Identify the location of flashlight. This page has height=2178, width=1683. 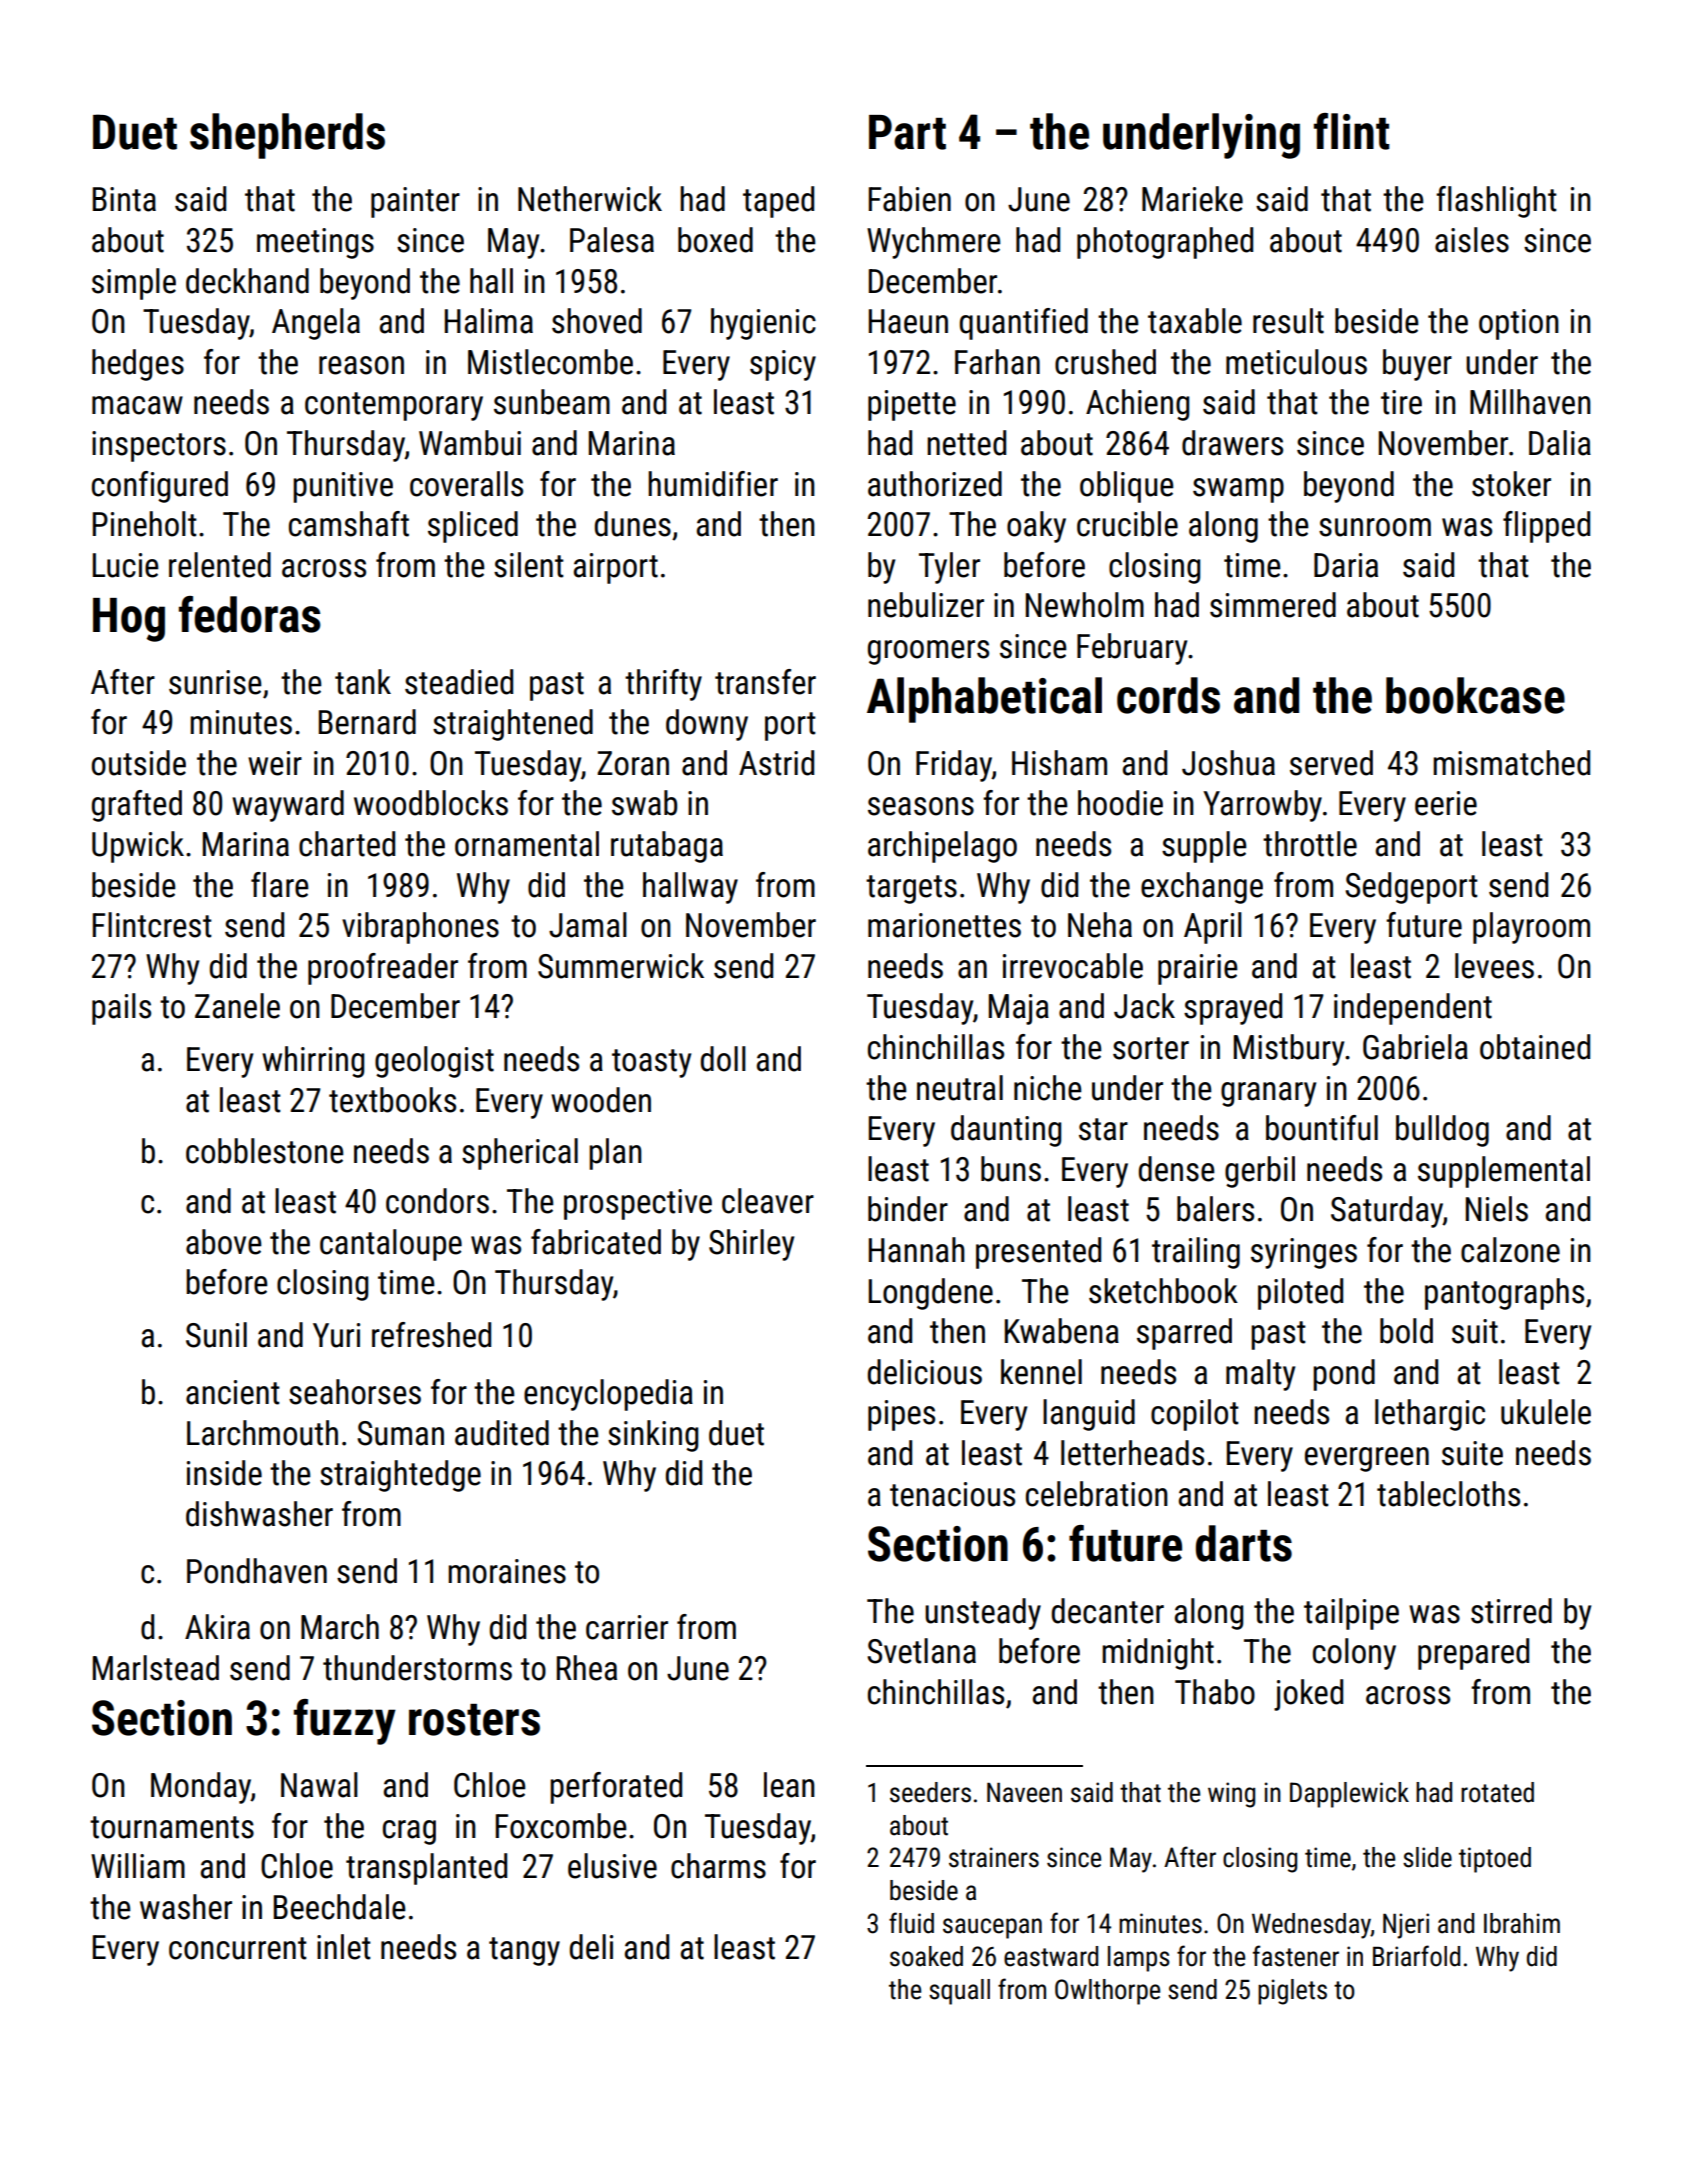
(1496, 202).
